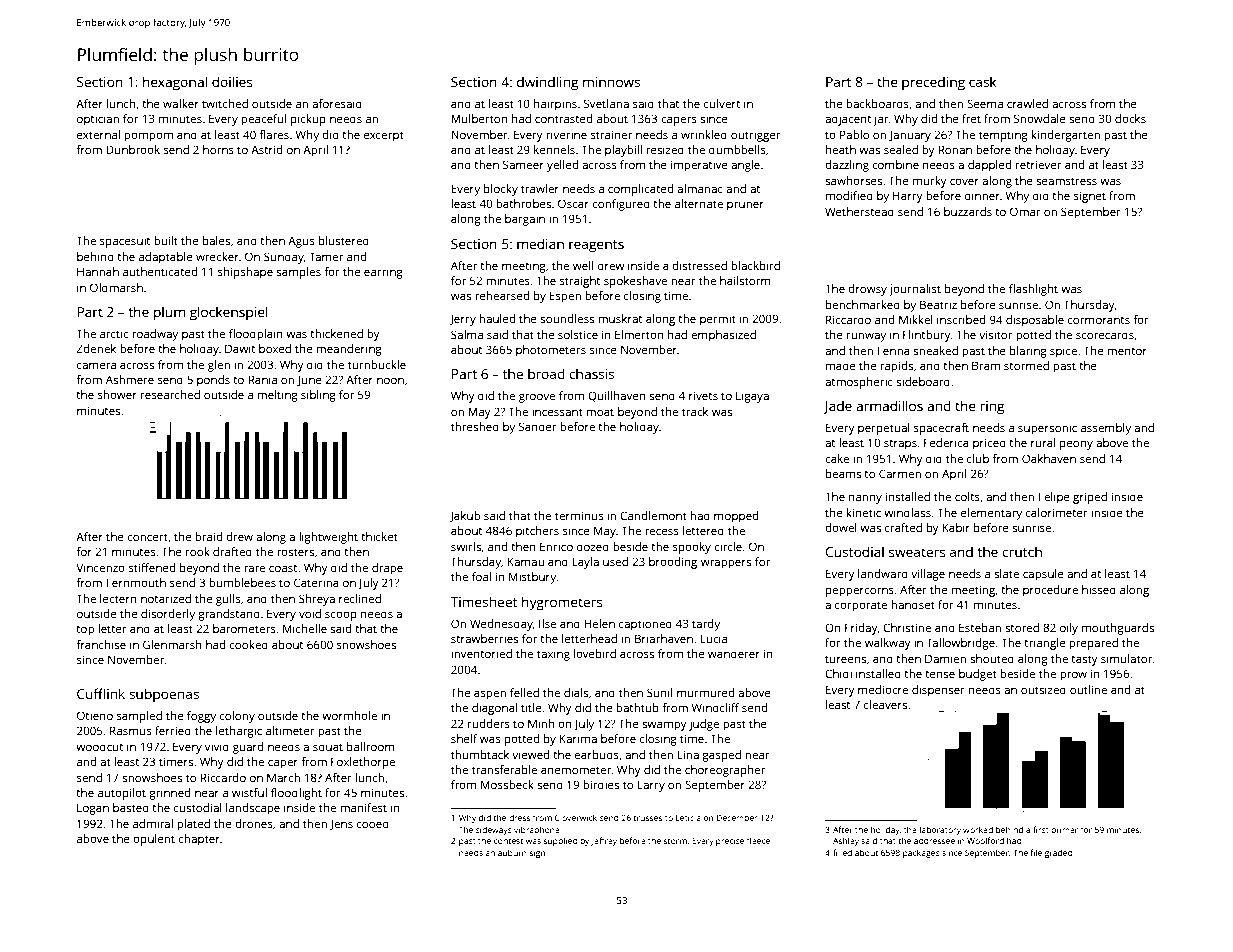 This screenshot has height=952, width=1233. Describe the element at coordinates (583, 265) in the screenshot. I see `well` at that location.
